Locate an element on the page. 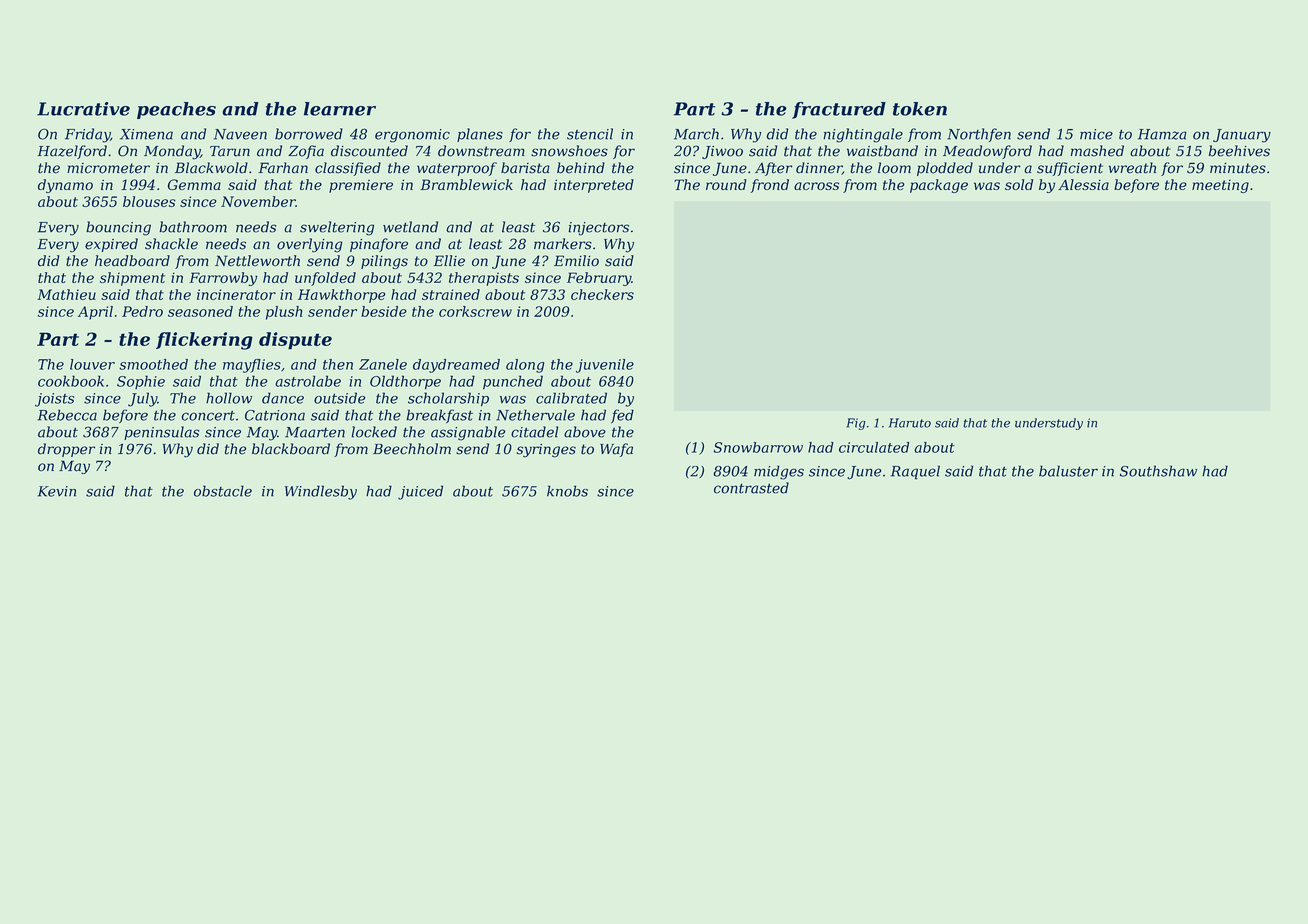 Image resolution: width=1308 pixels, height=924 pixels. premiere is located at coordinates (361, 186).
